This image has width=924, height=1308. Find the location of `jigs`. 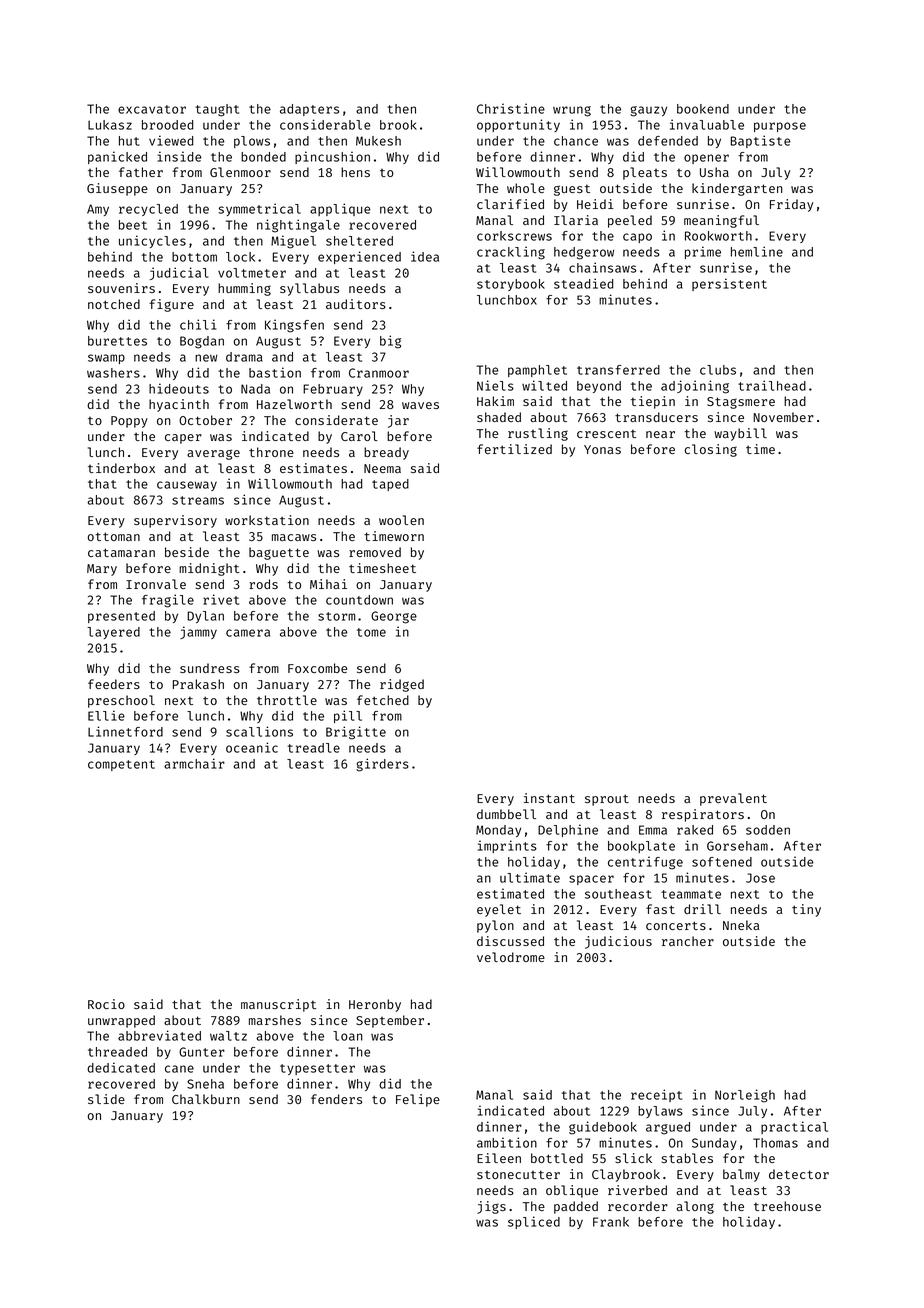

jigs is located at coordinates (491, 1207).
